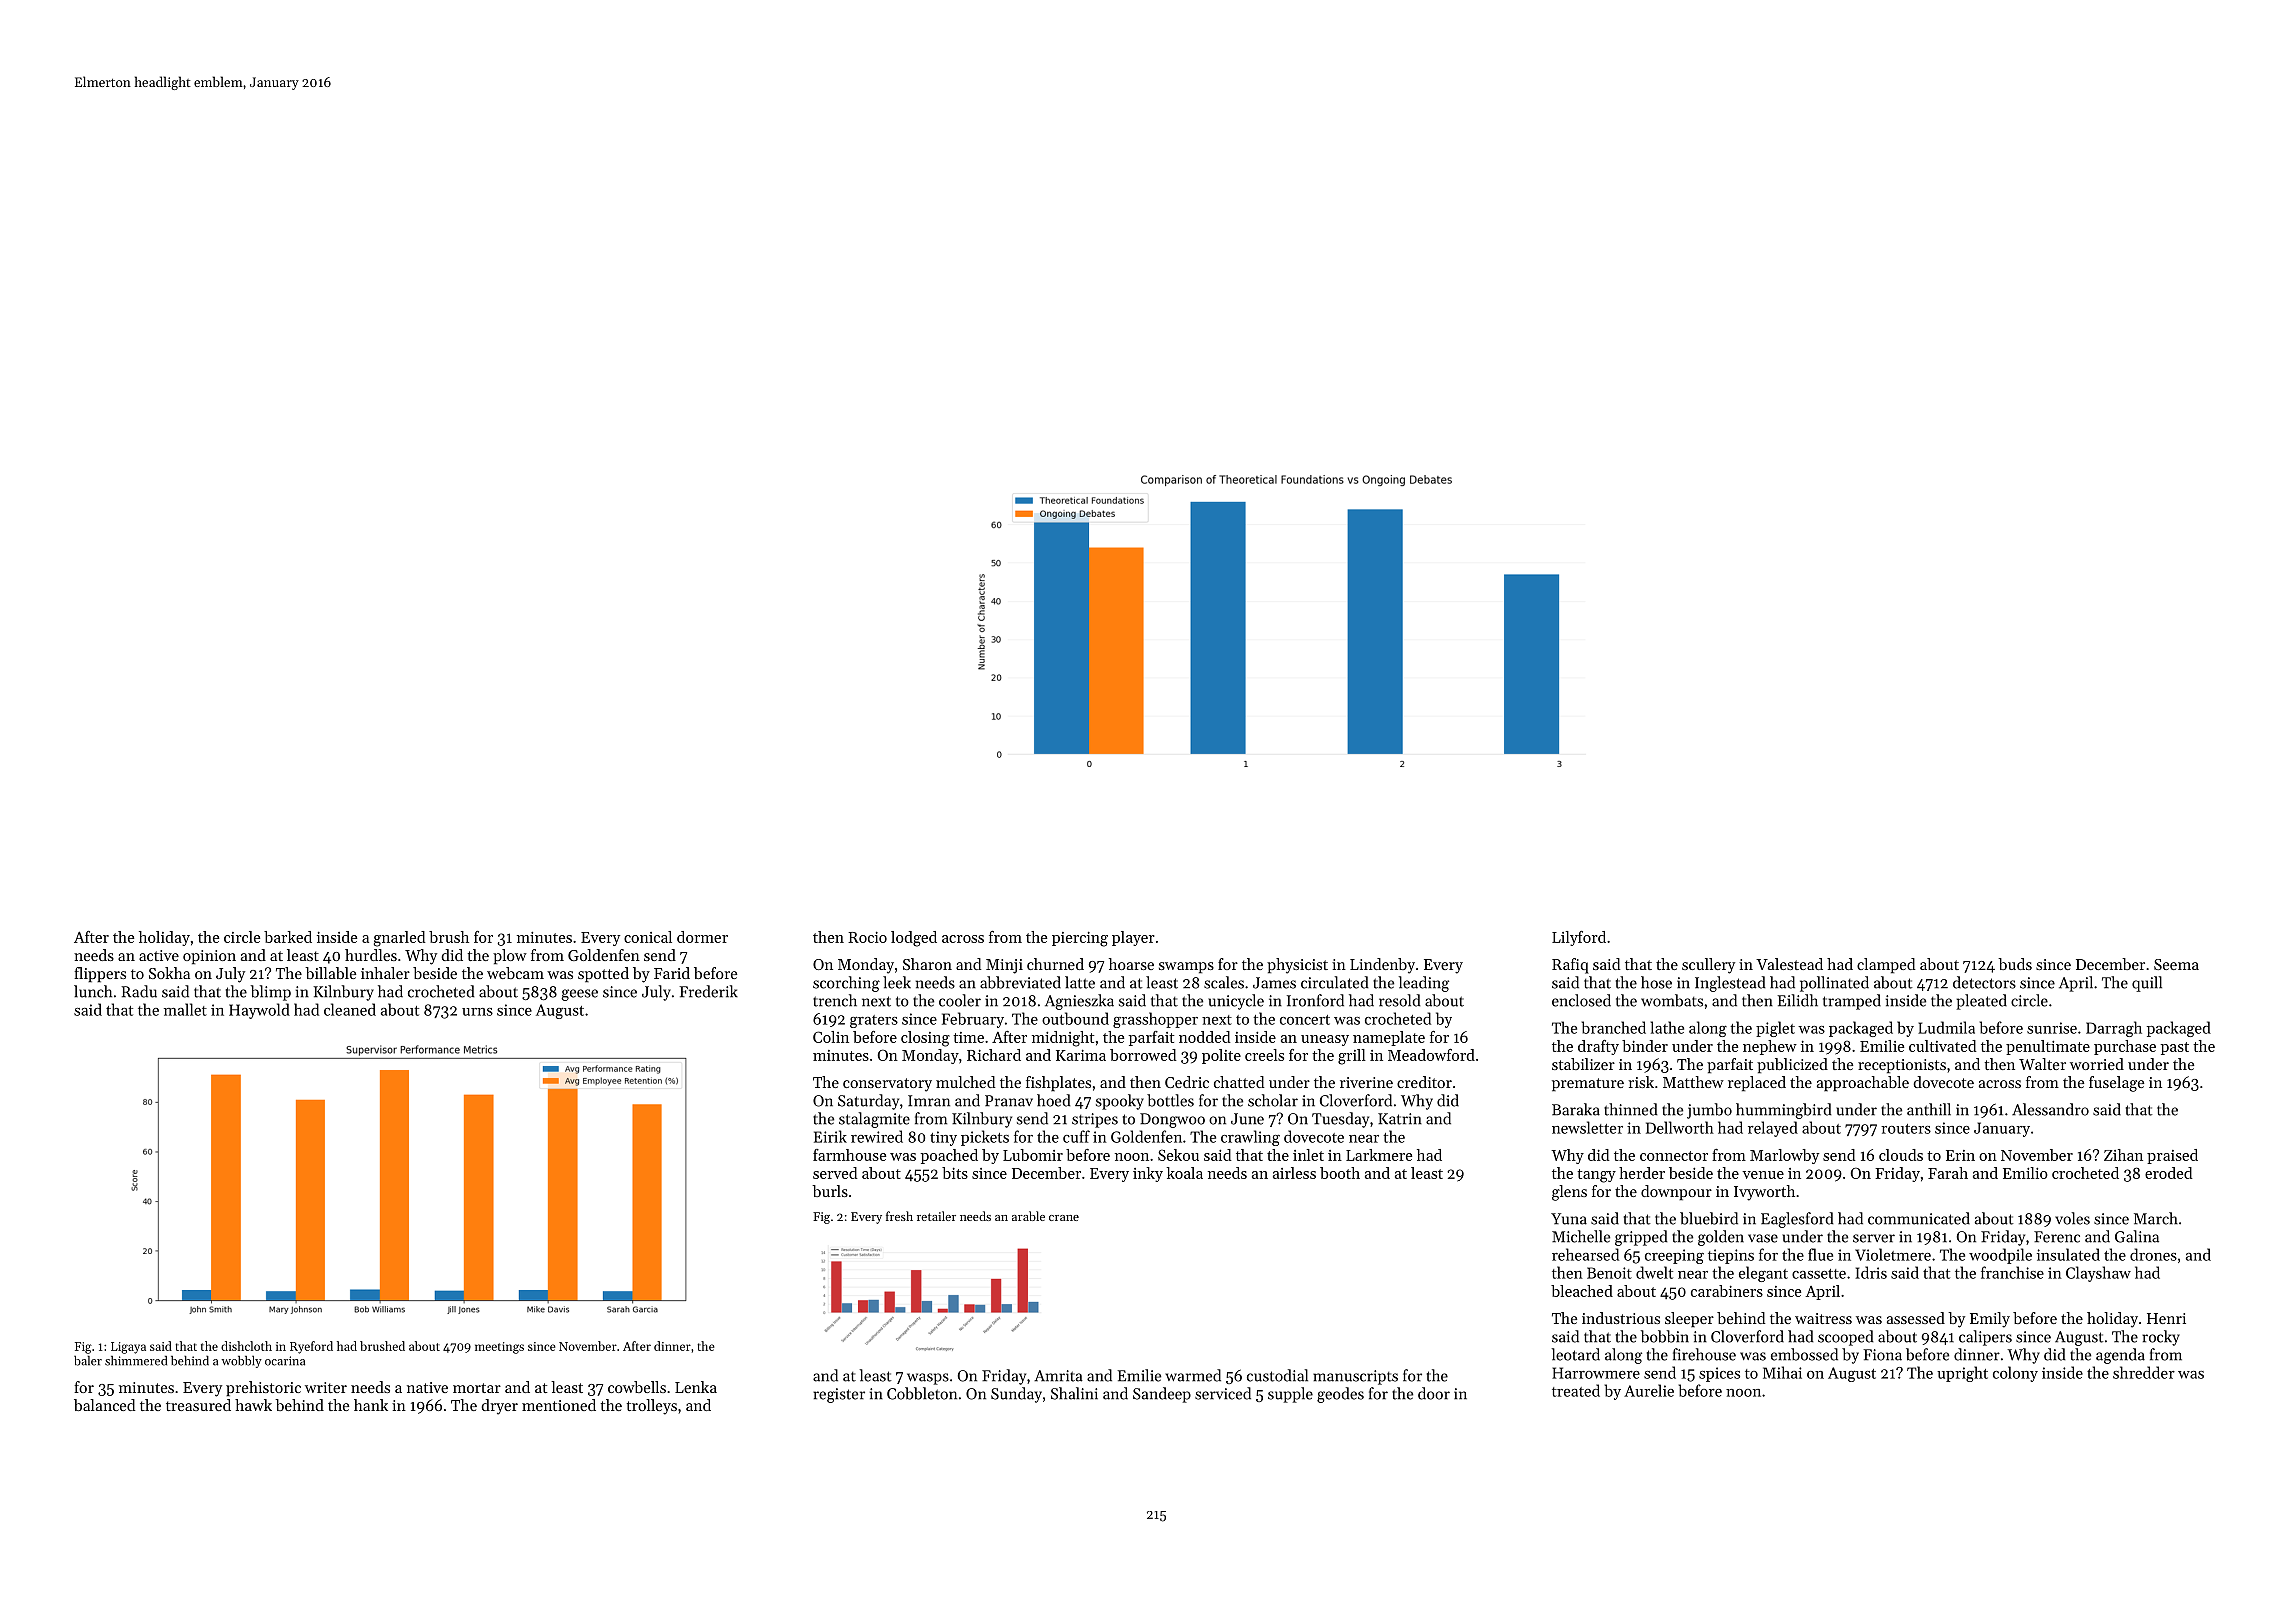 This screenshot has width=2292, height=1620. What do you see at coordinates (2048, 1047) in the screenshot?
I see `penultimate` at bounding box center [2048, 1047].
